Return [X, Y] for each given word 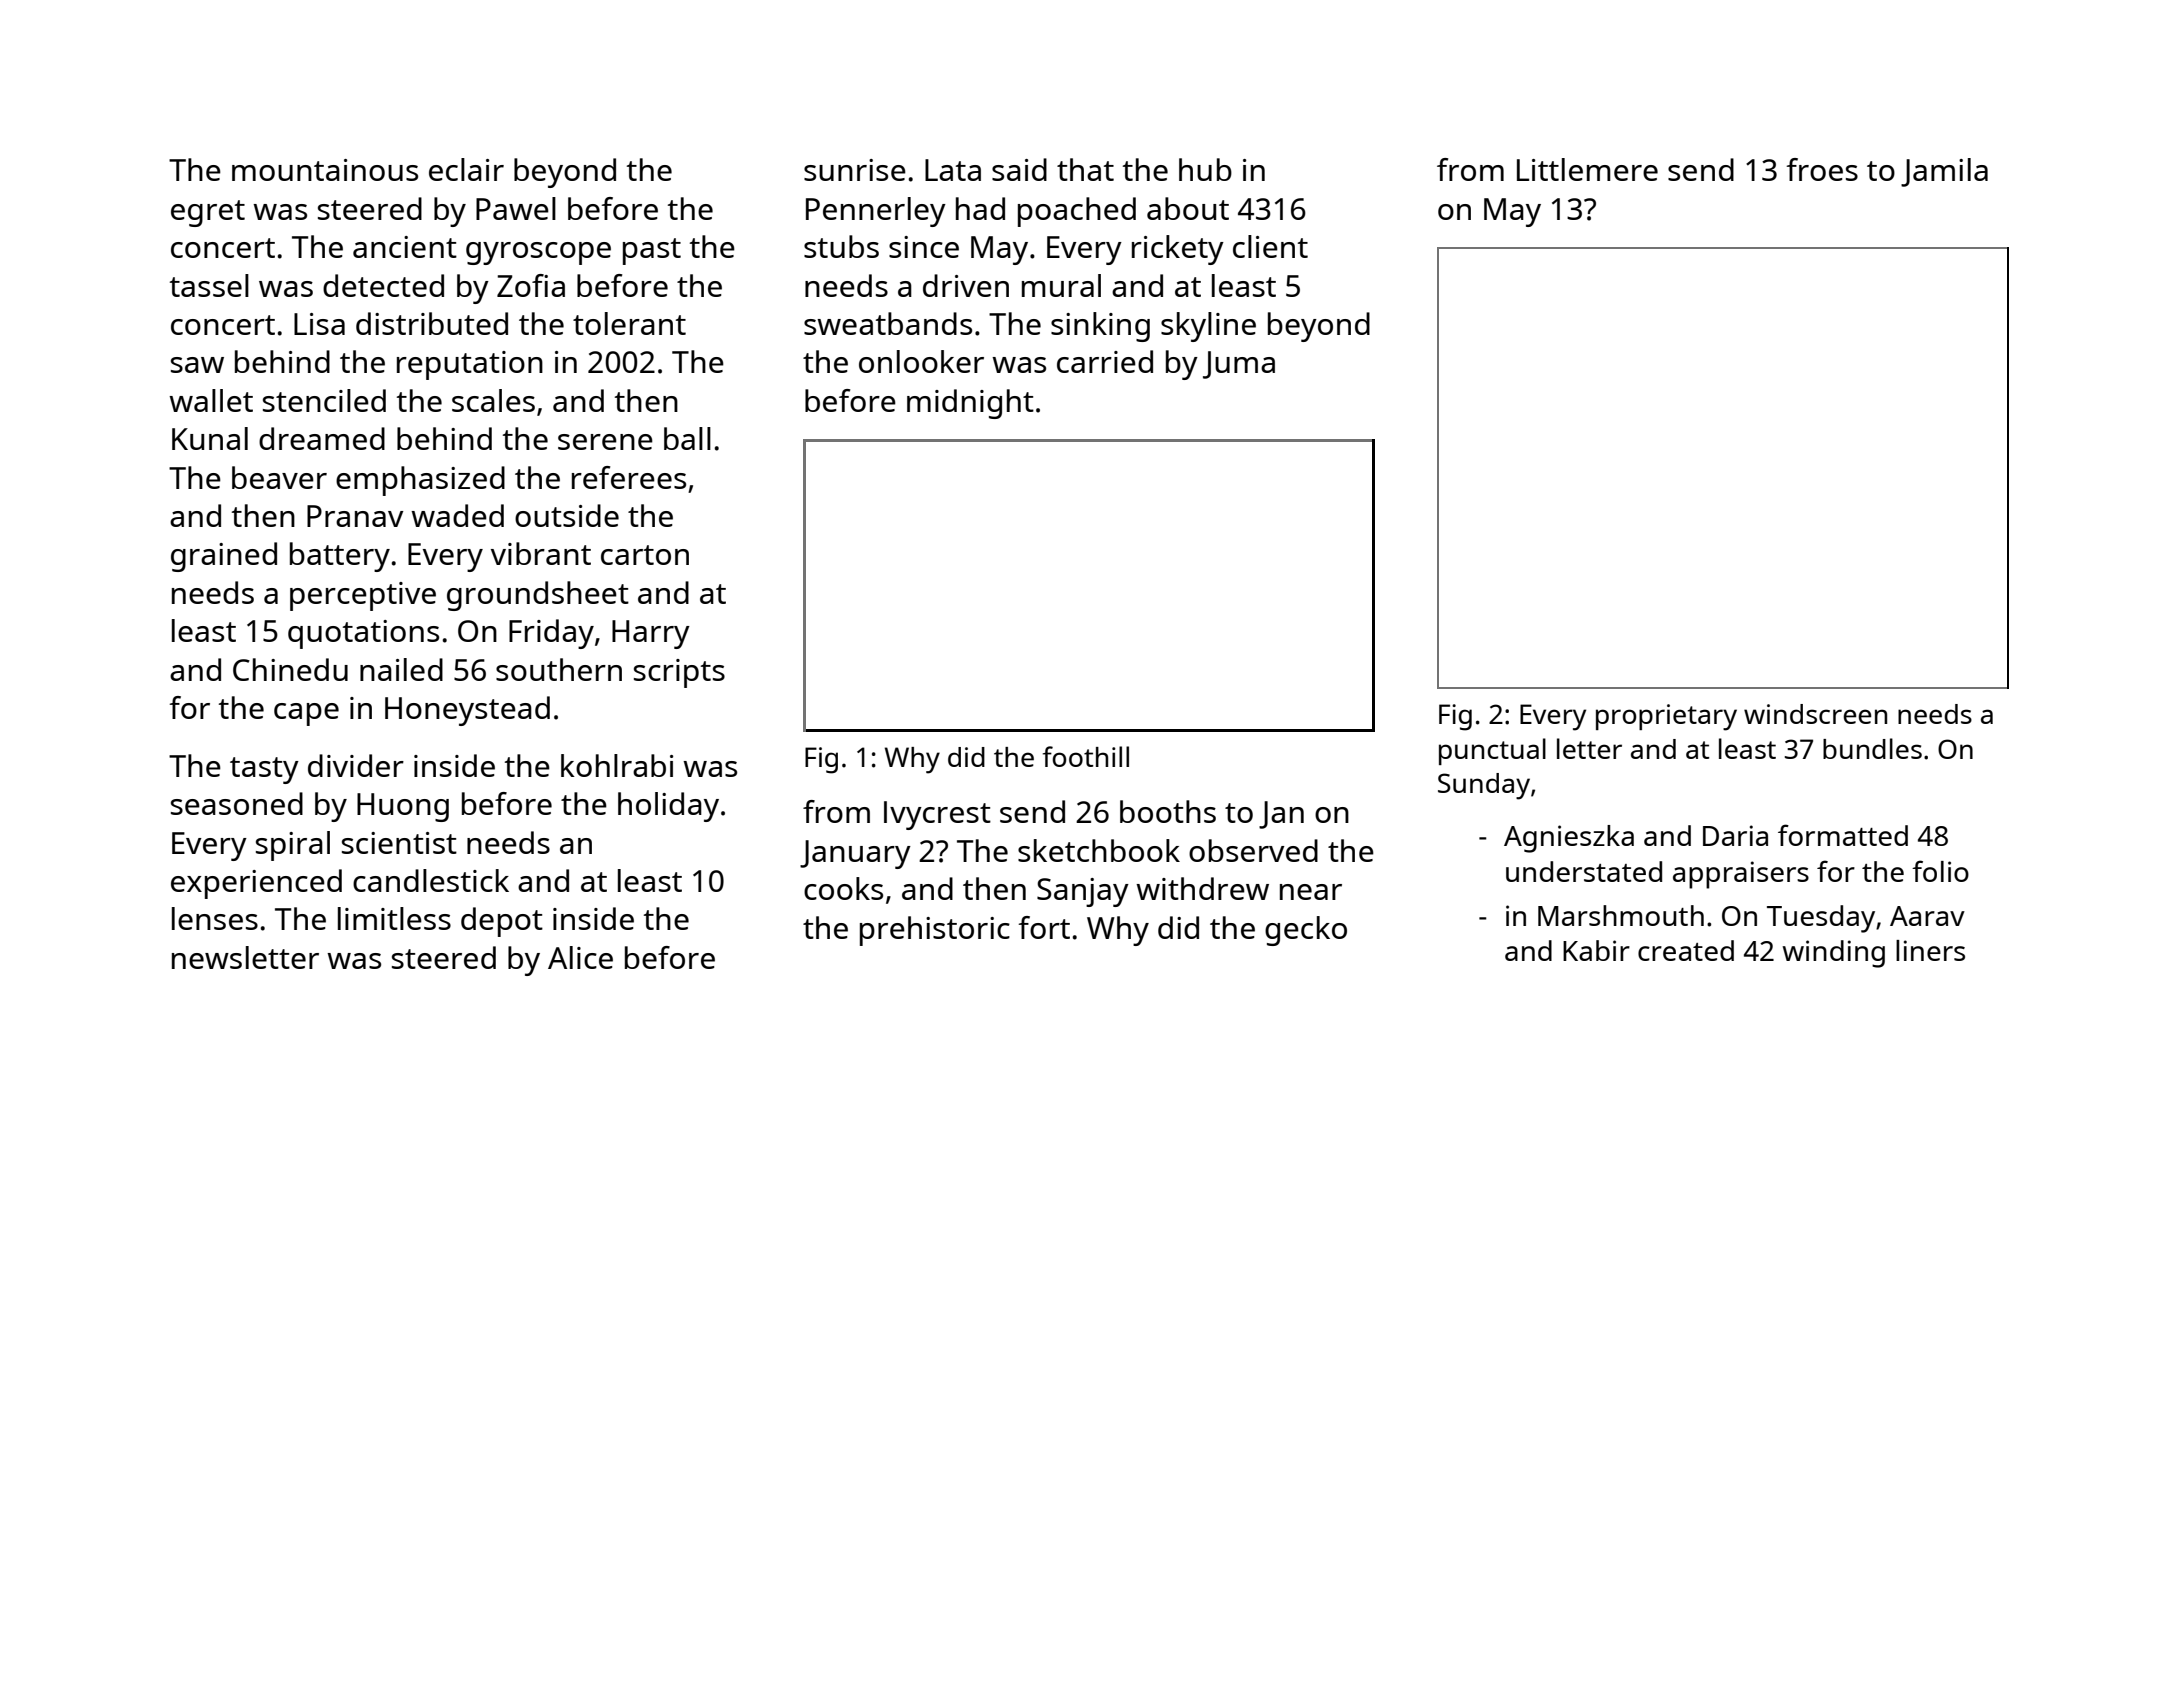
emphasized [420, 481]
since [924, 247]
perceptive [363, 596]
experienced [256, 884]
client [1270, 246]
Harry [651, 634]
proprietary [1666, 717]
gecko [1306, 931]
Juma [1239, 365]
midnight [970, 404]
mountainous [325, 170]
